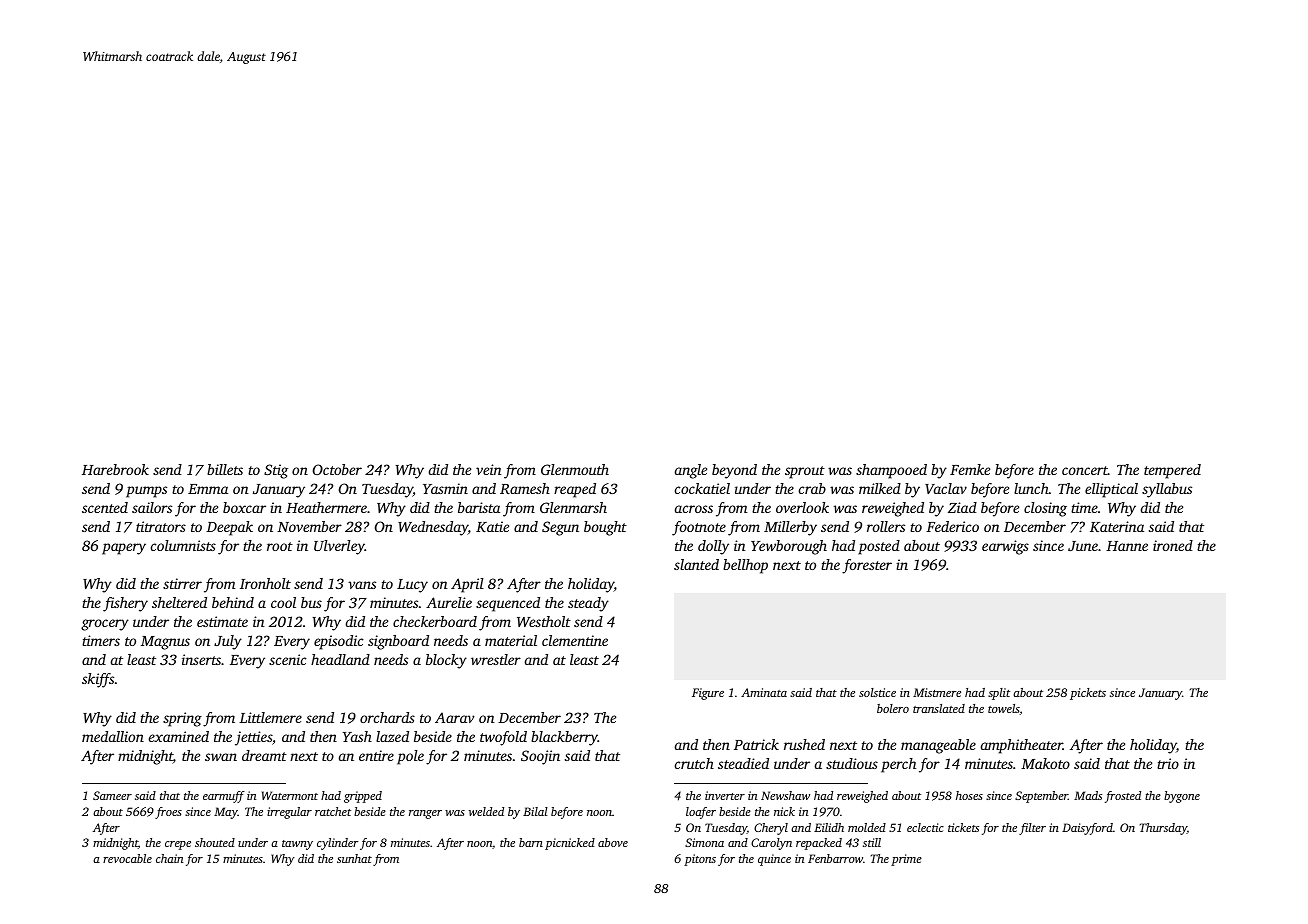  I want to click on sailors, so click(152, 507).
